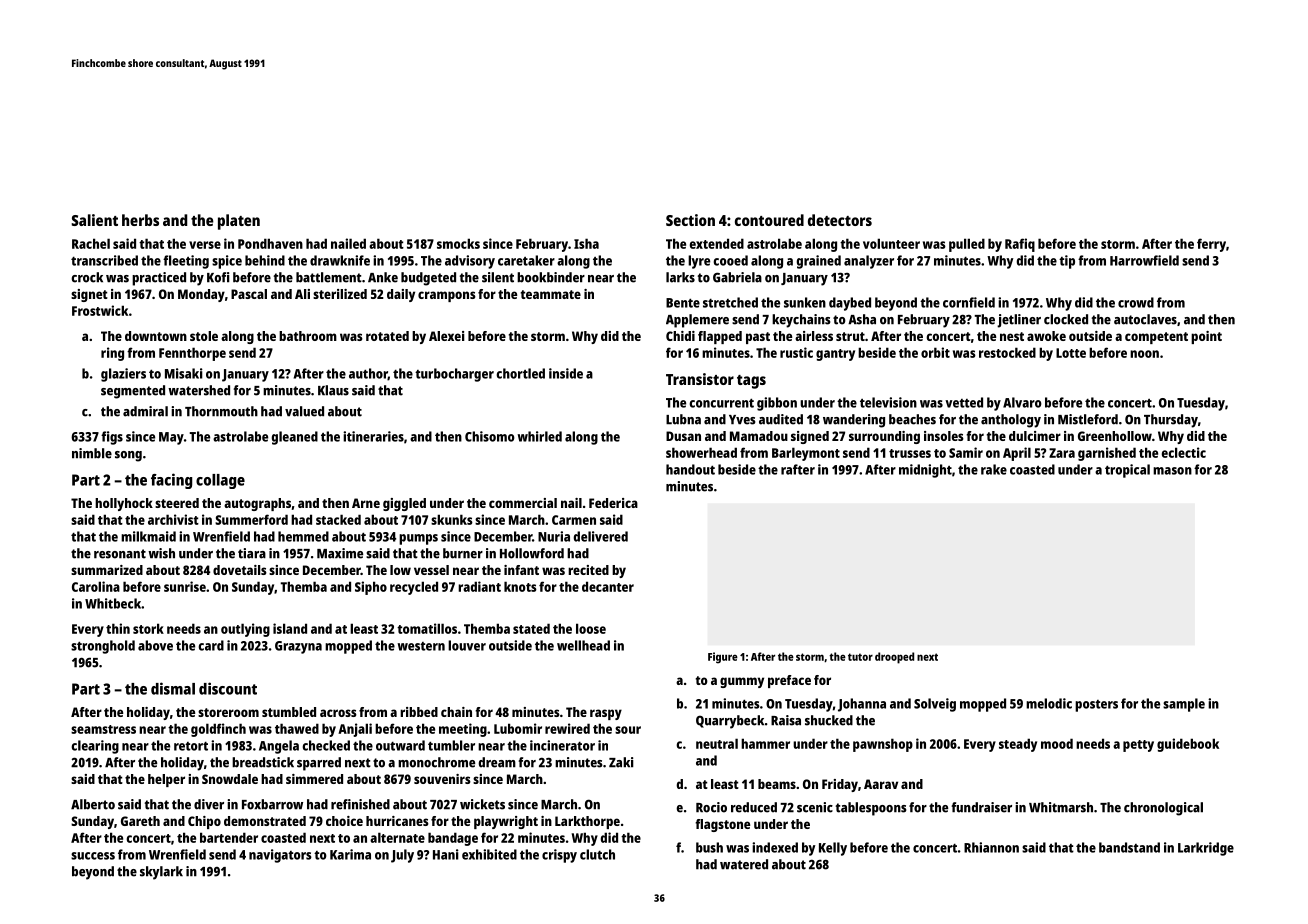 The width and height of the screenshot is (1308, 924). I want to click on Isha, so click(586, 243).
